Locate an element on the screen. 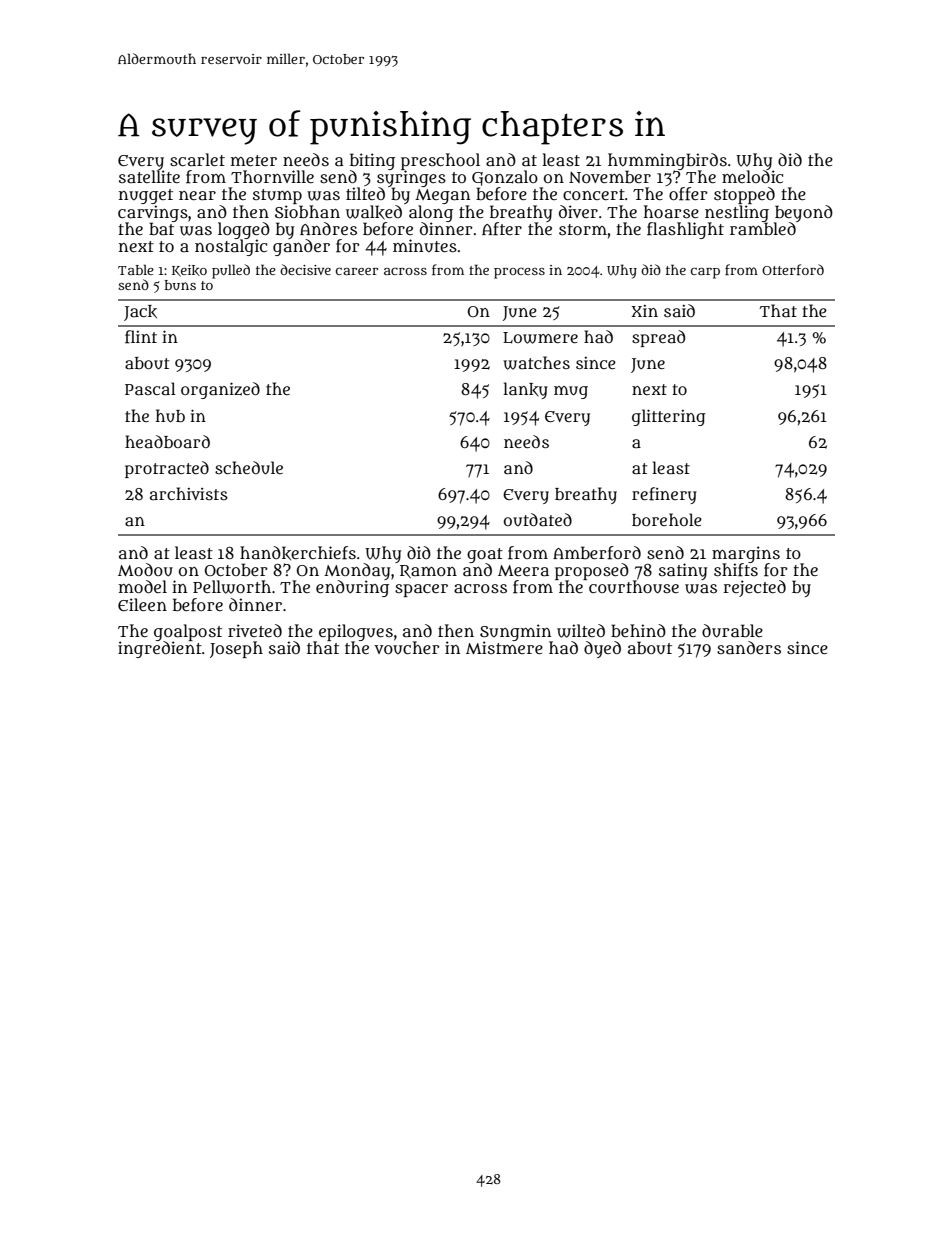 The image size is (952, 1233). Monday is located at coordinates (357, 571).
